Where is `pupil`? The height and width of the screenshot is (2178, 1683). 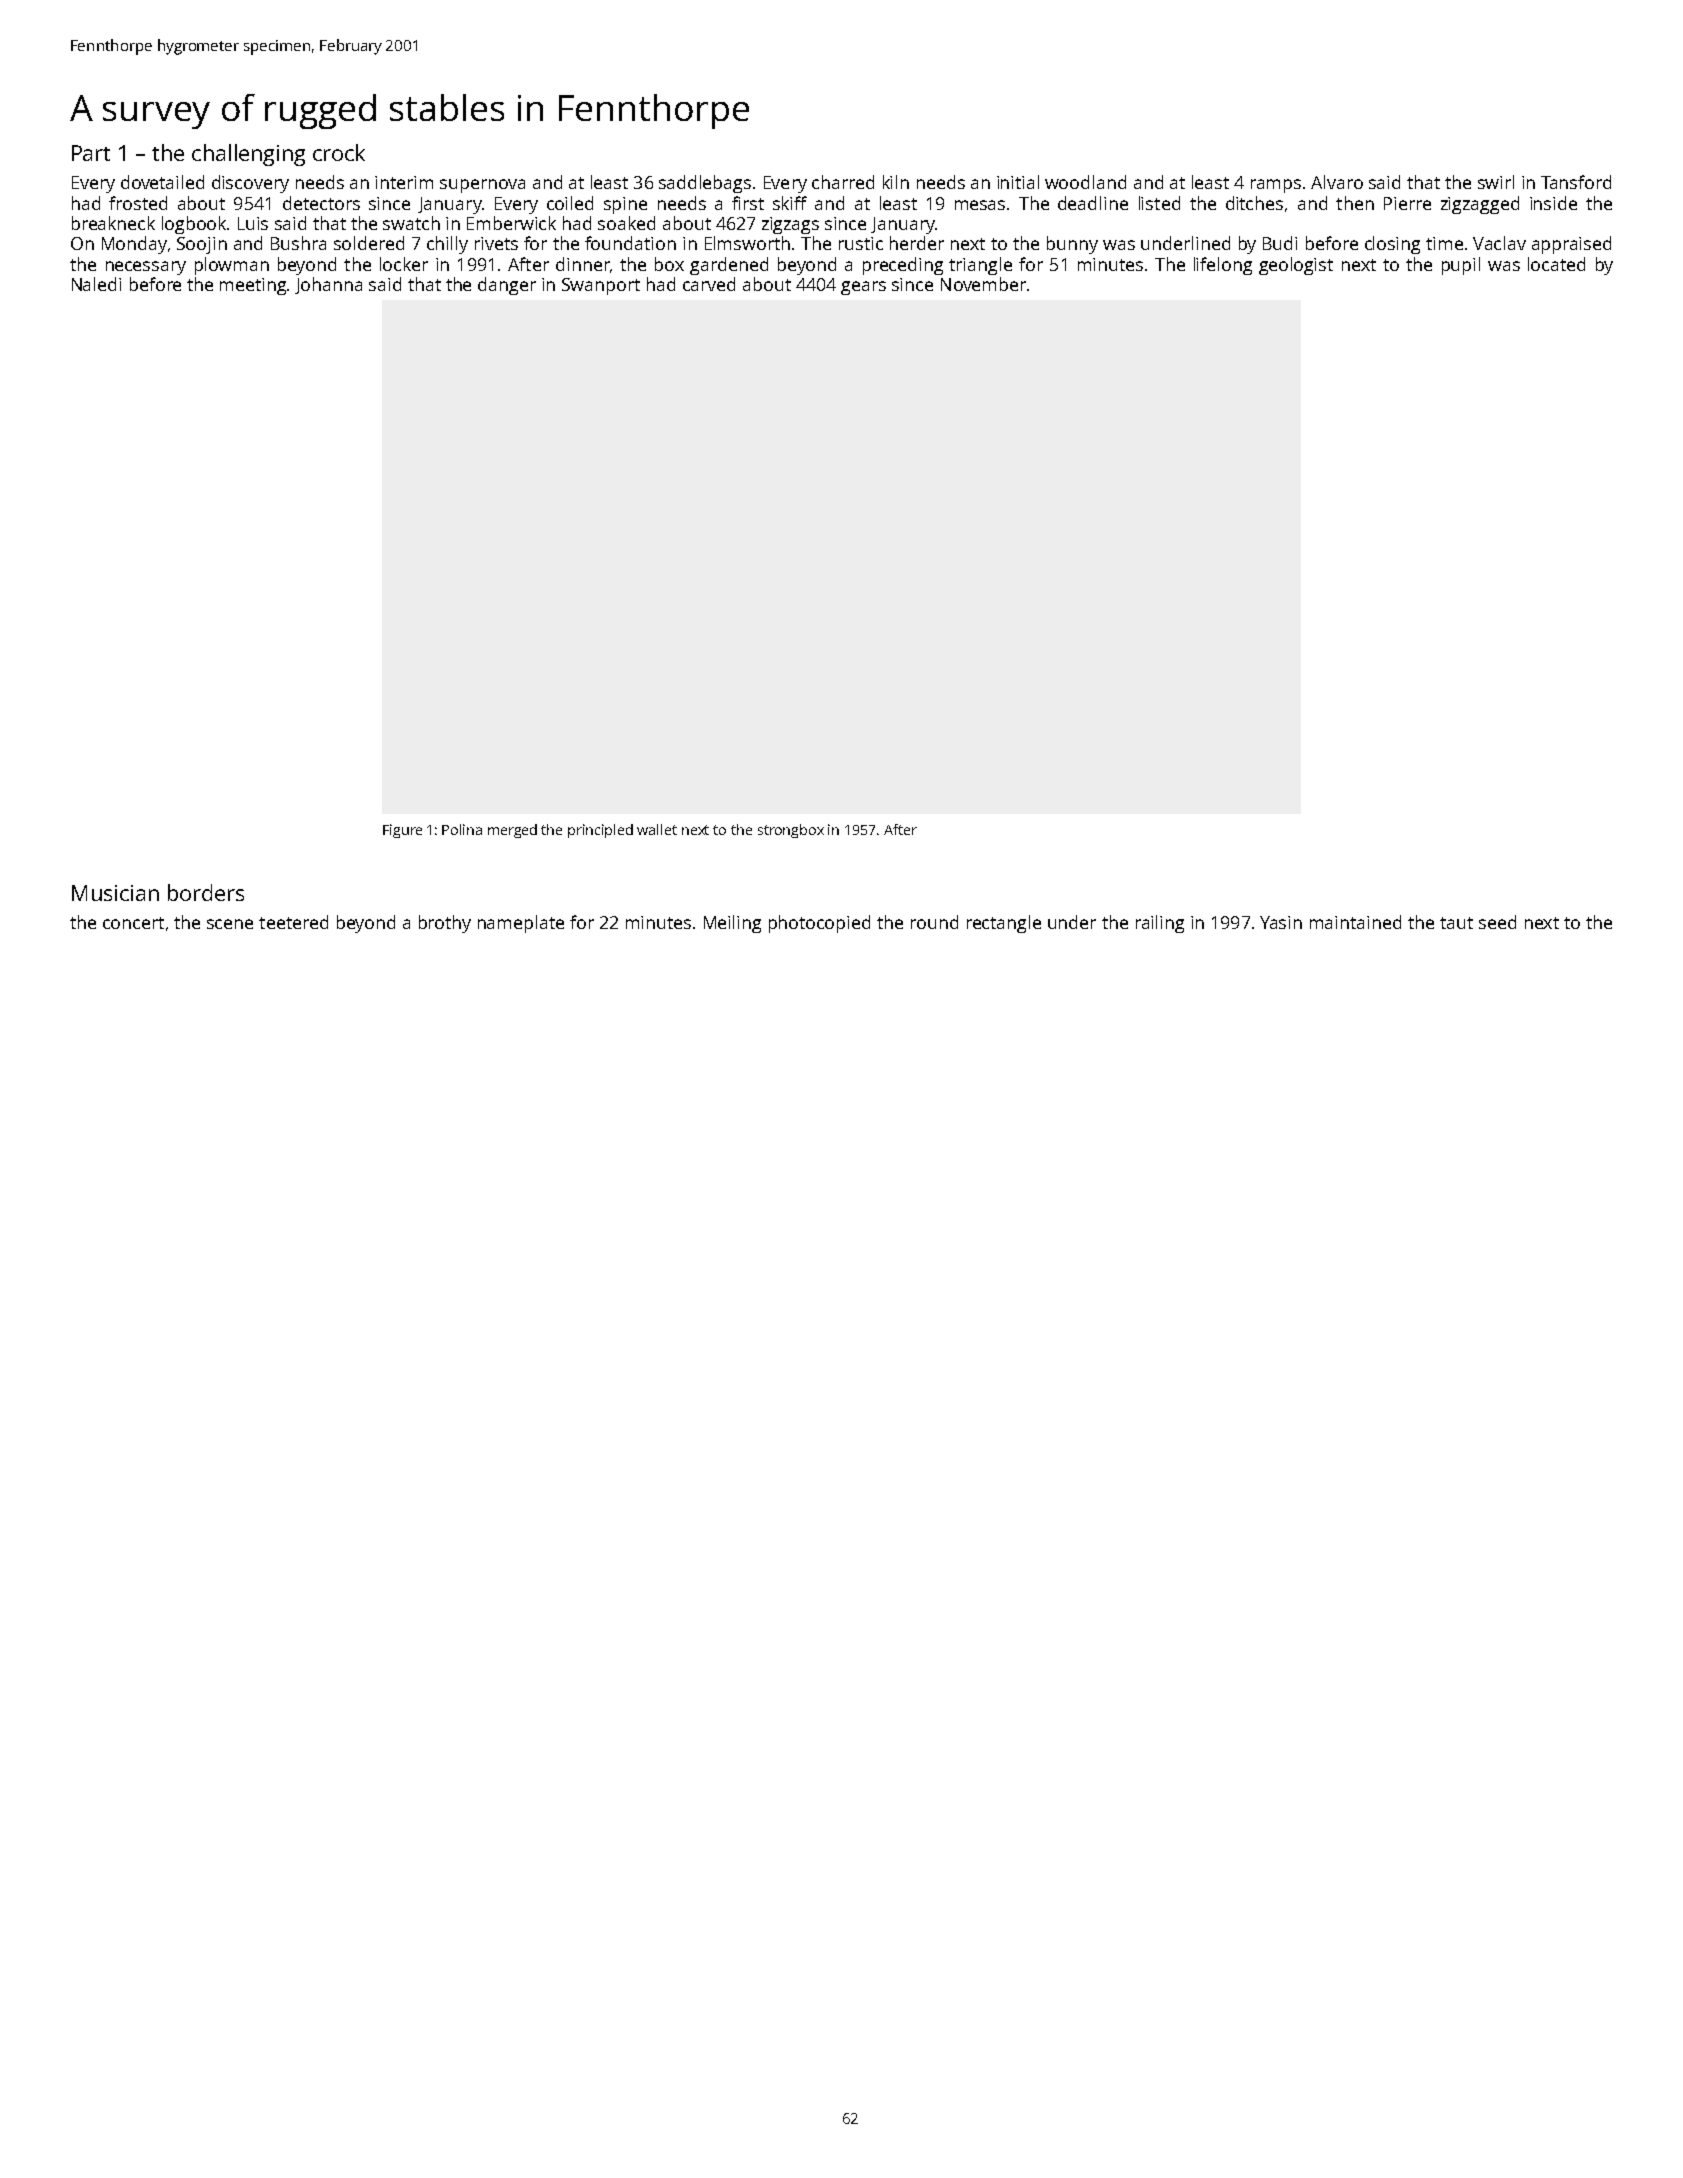
pupil is located at coordinates (1461, 266).
